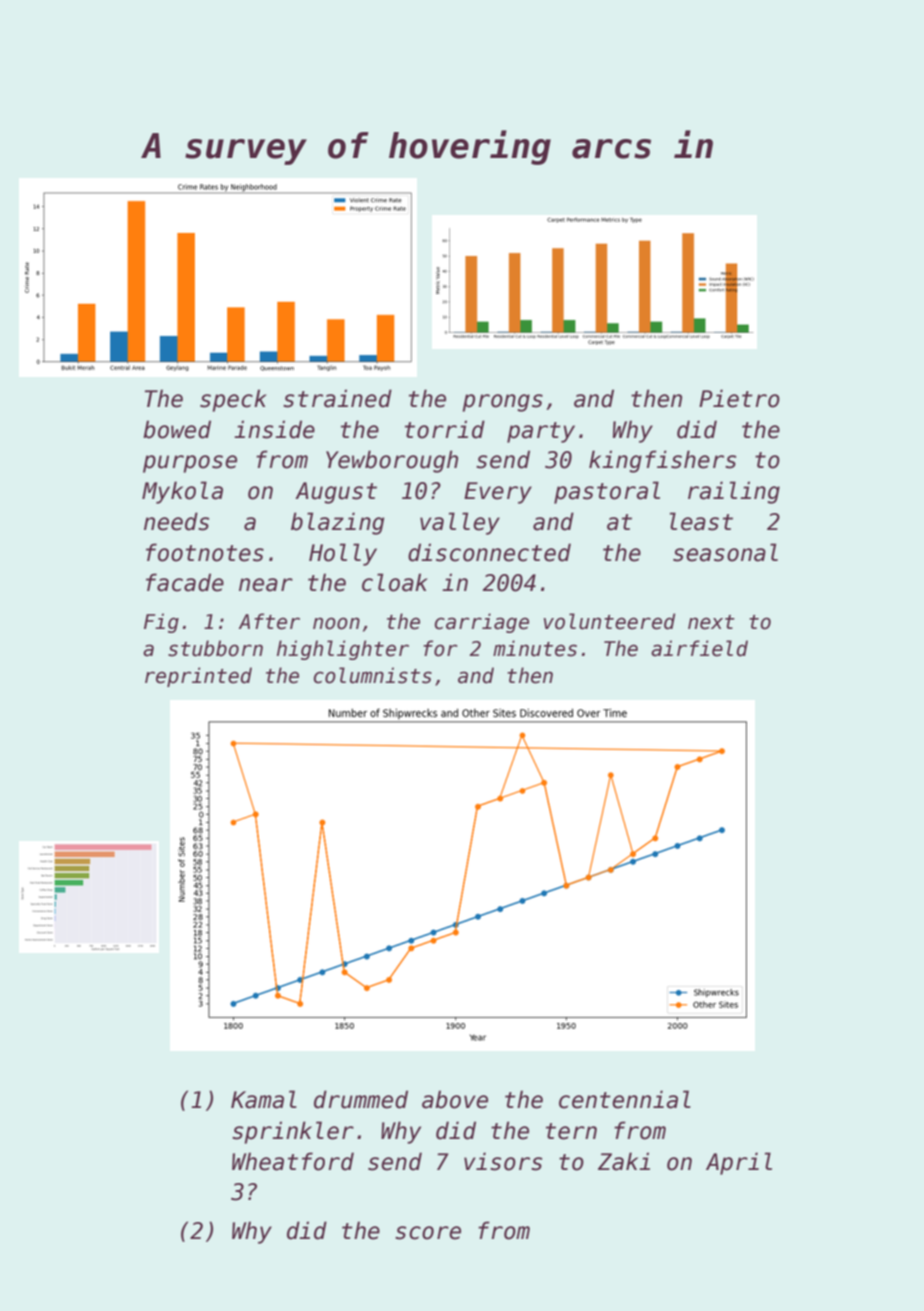 The height and width of the page is (1311, 924). I want to click on centennial, so click(625, 1099).
